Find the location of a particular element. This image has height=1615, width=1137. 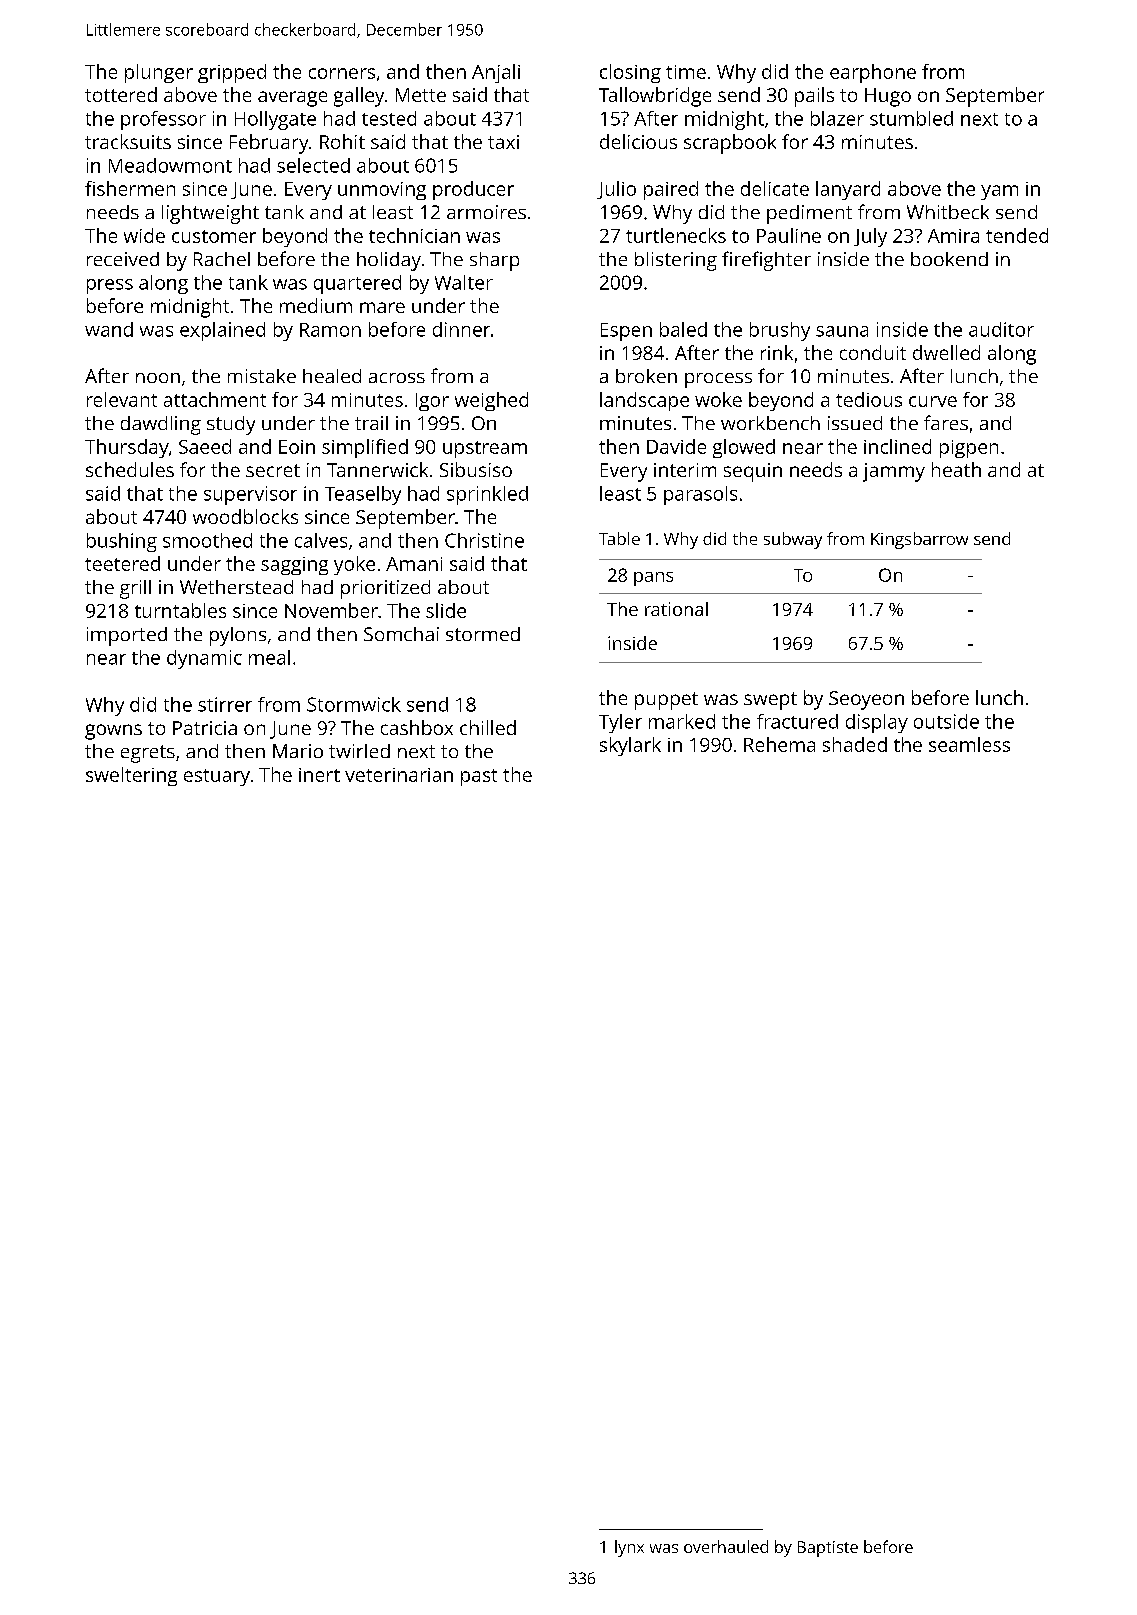

earphone is located at coordinates (873, 73).
